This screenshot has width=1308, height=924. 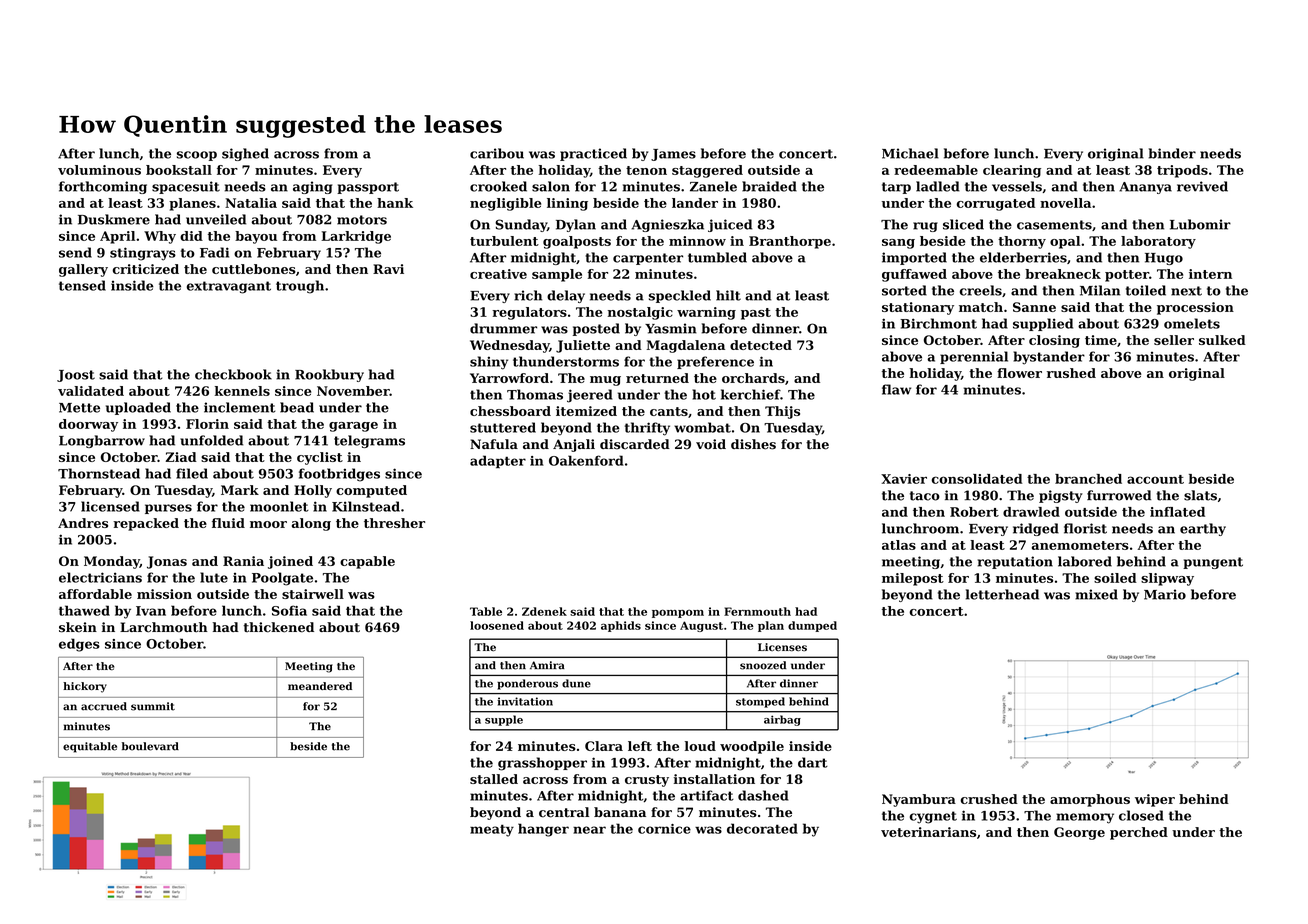 I want to click on caribou, so click(x=497, y=153).
